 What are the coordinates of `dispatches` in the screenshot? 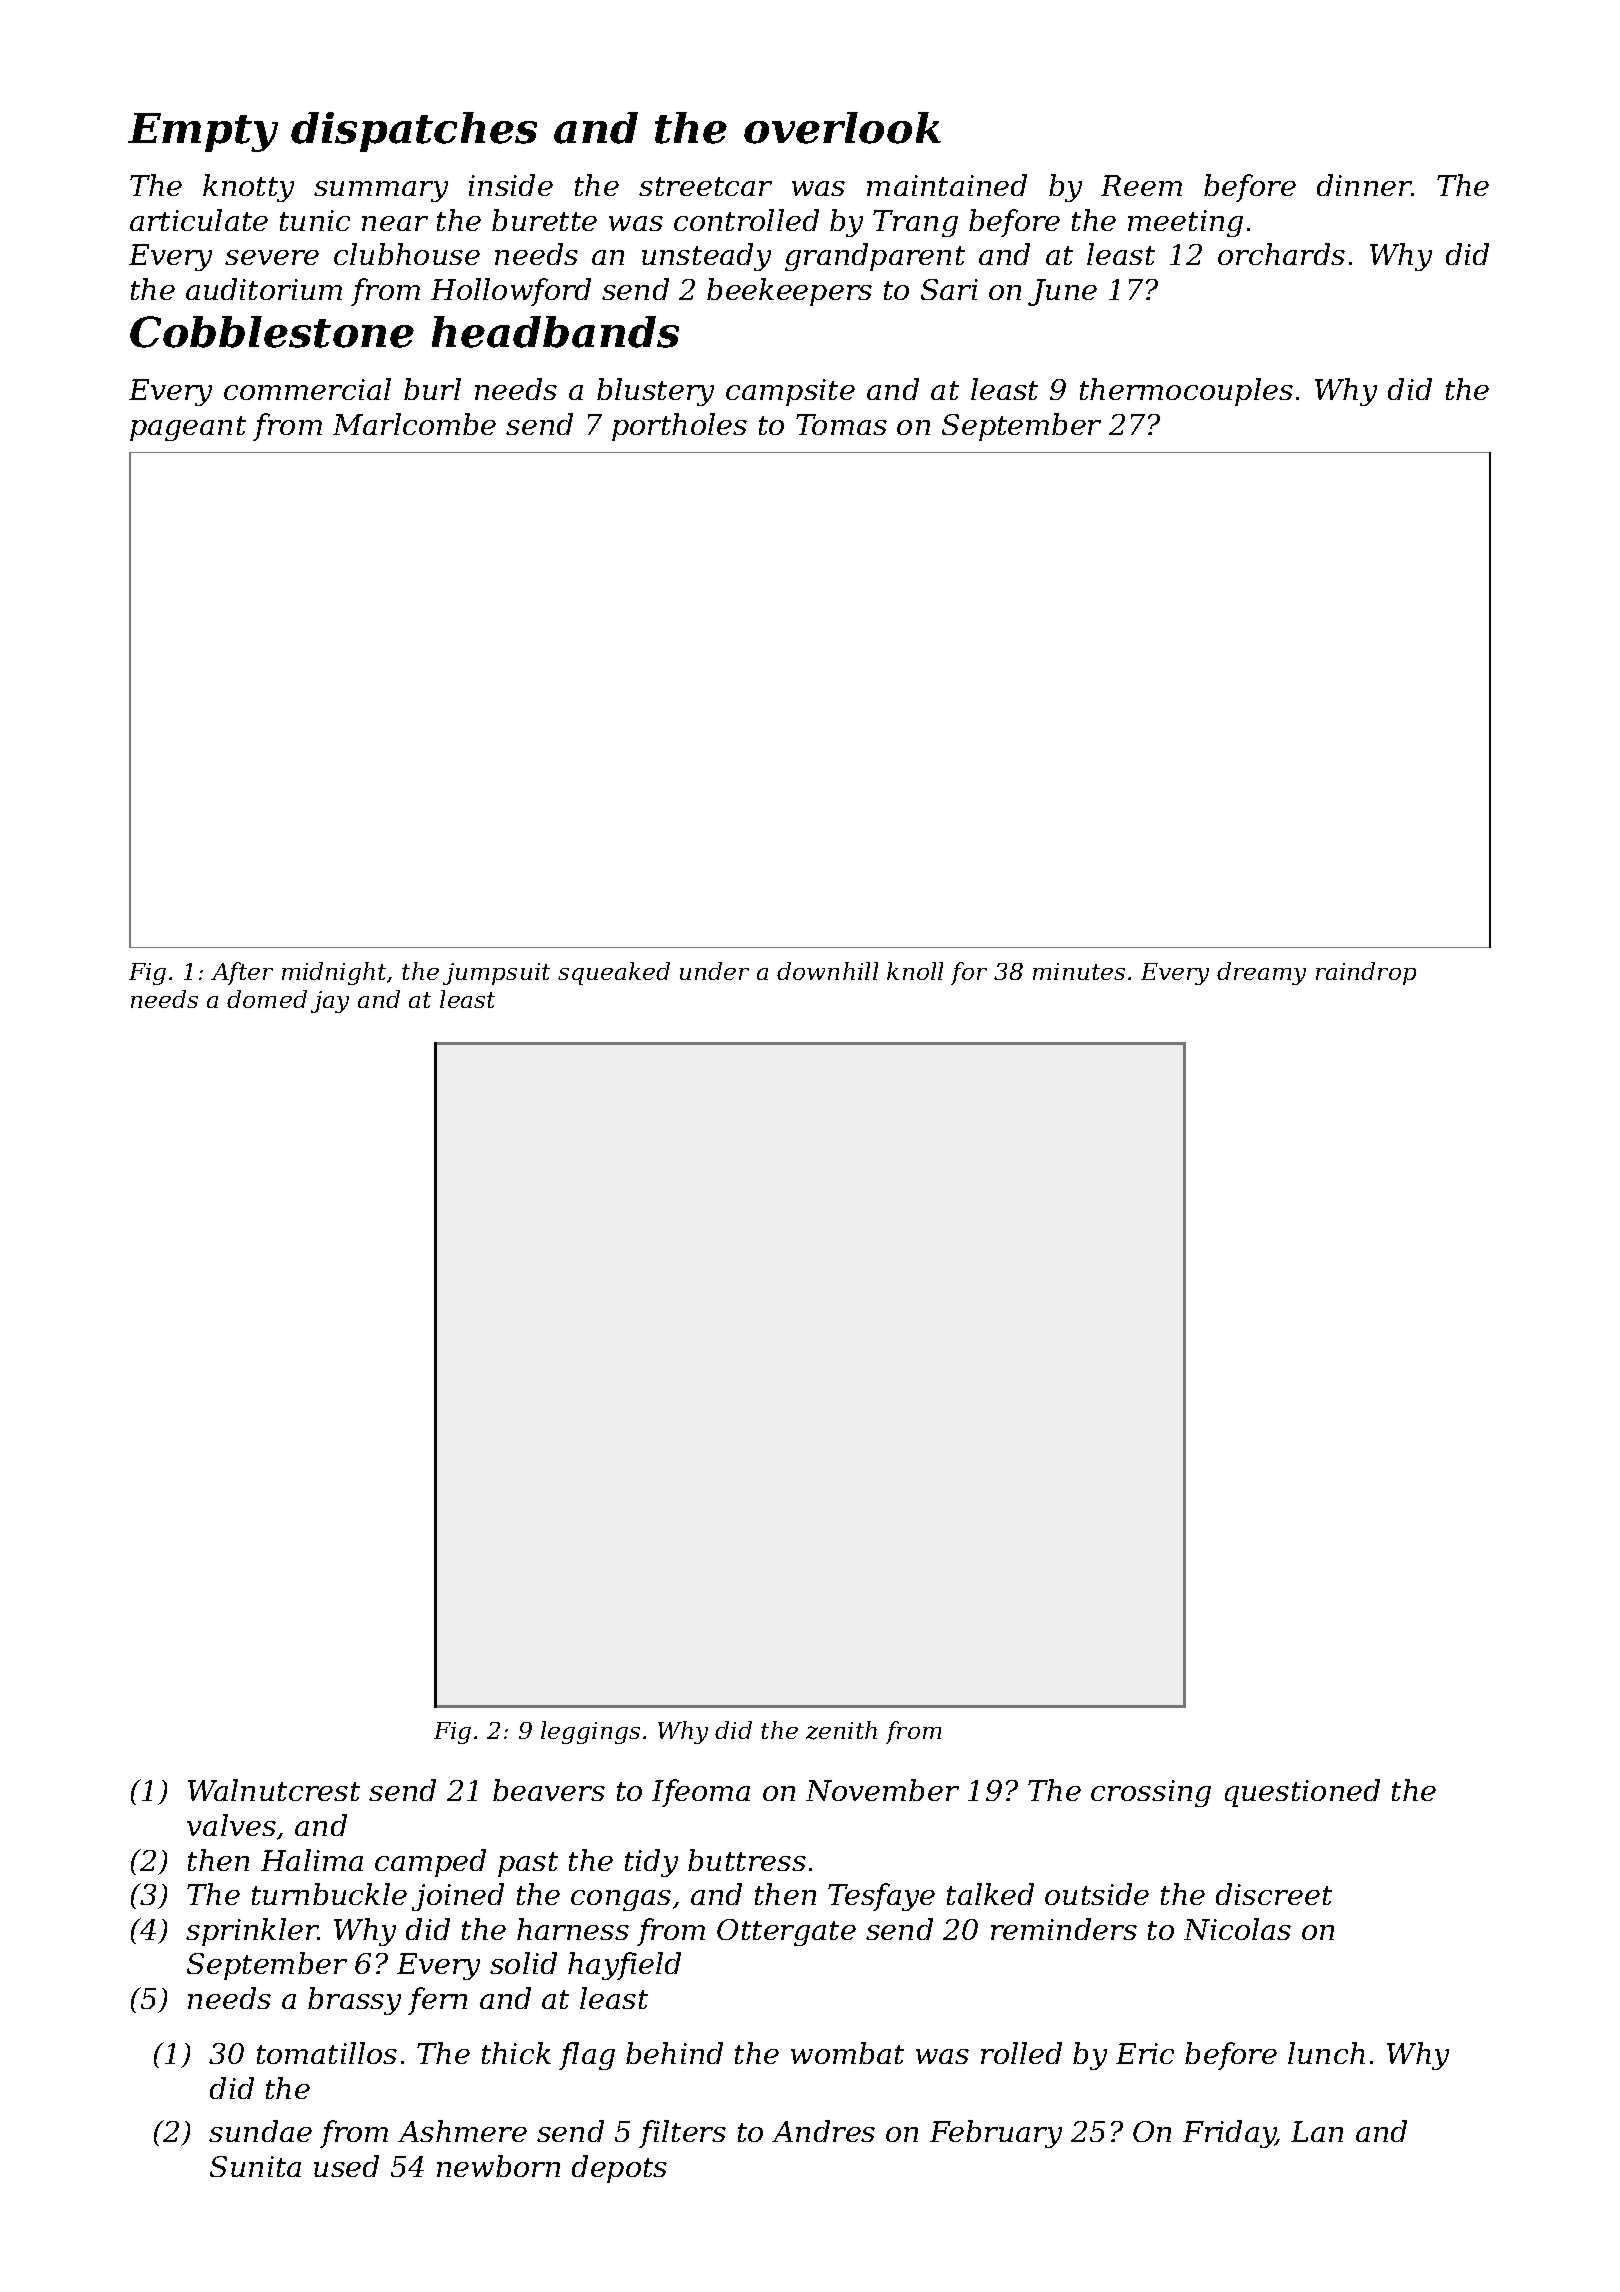 It's located at (414, 132).
